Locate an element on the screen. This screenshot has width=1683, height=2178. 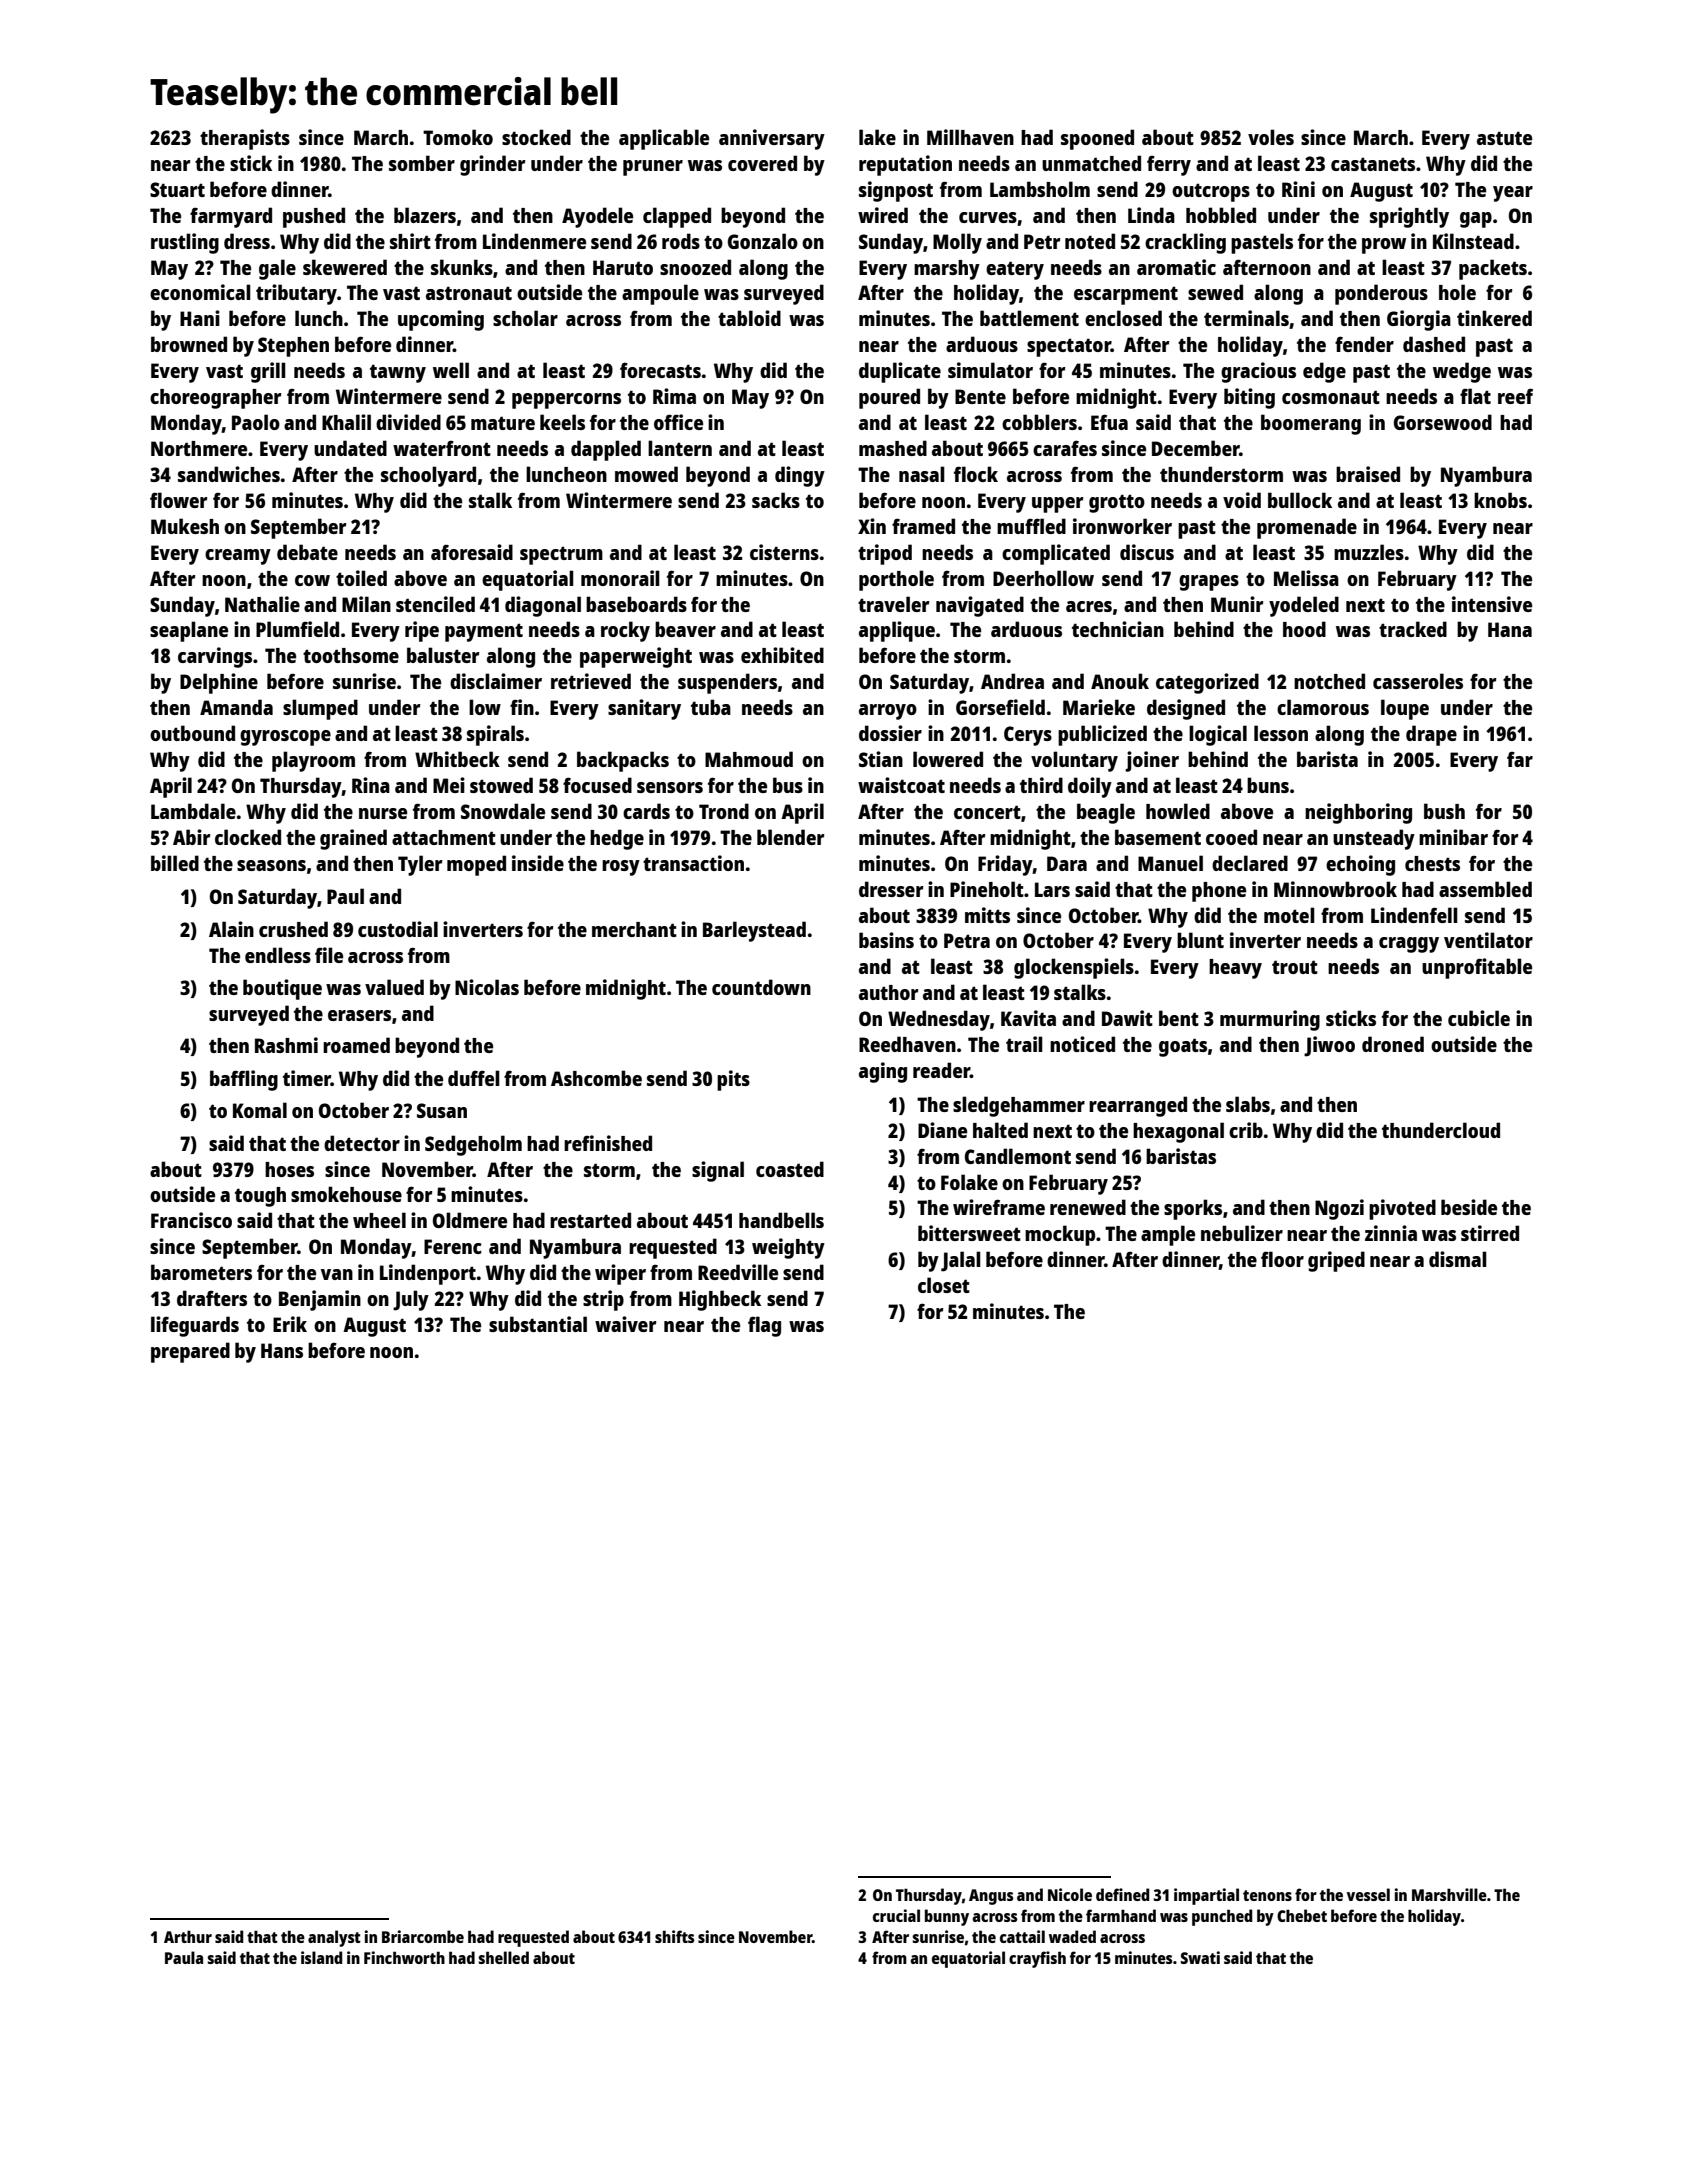
lifeguards is located at coordinates (195, 1326).
